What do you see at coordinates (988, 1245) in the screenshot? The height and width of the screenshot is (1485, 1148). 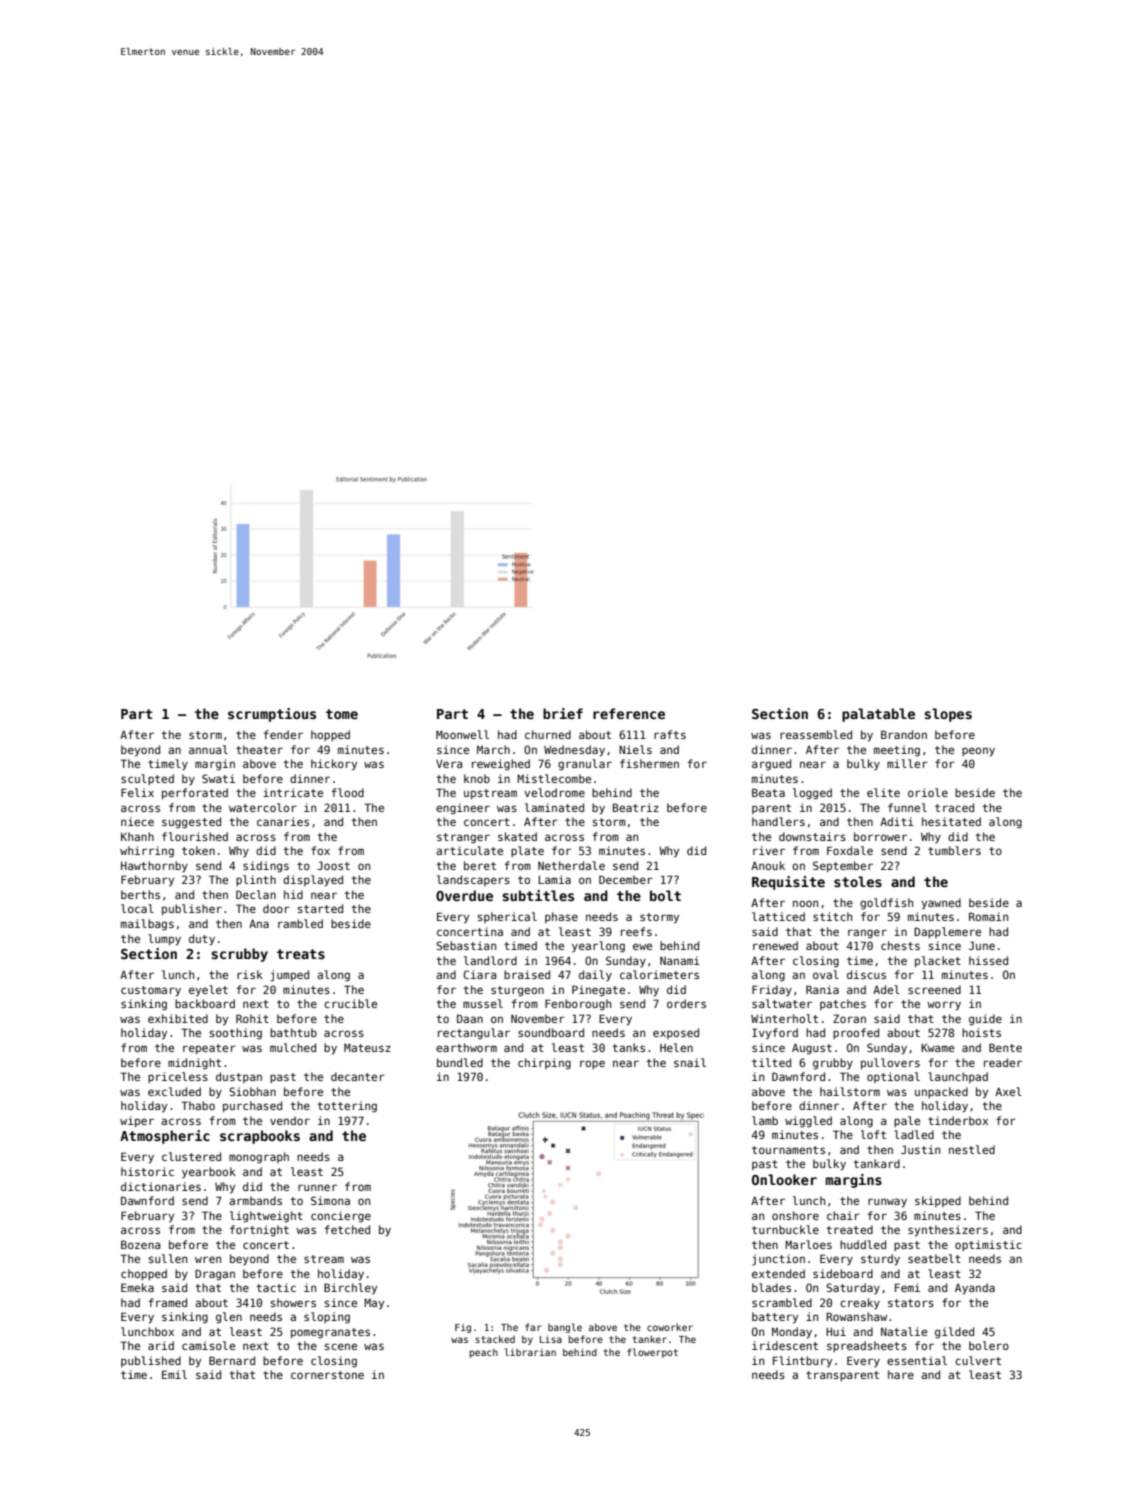 I see `optimistic` at bounding box center [988, 1245].
